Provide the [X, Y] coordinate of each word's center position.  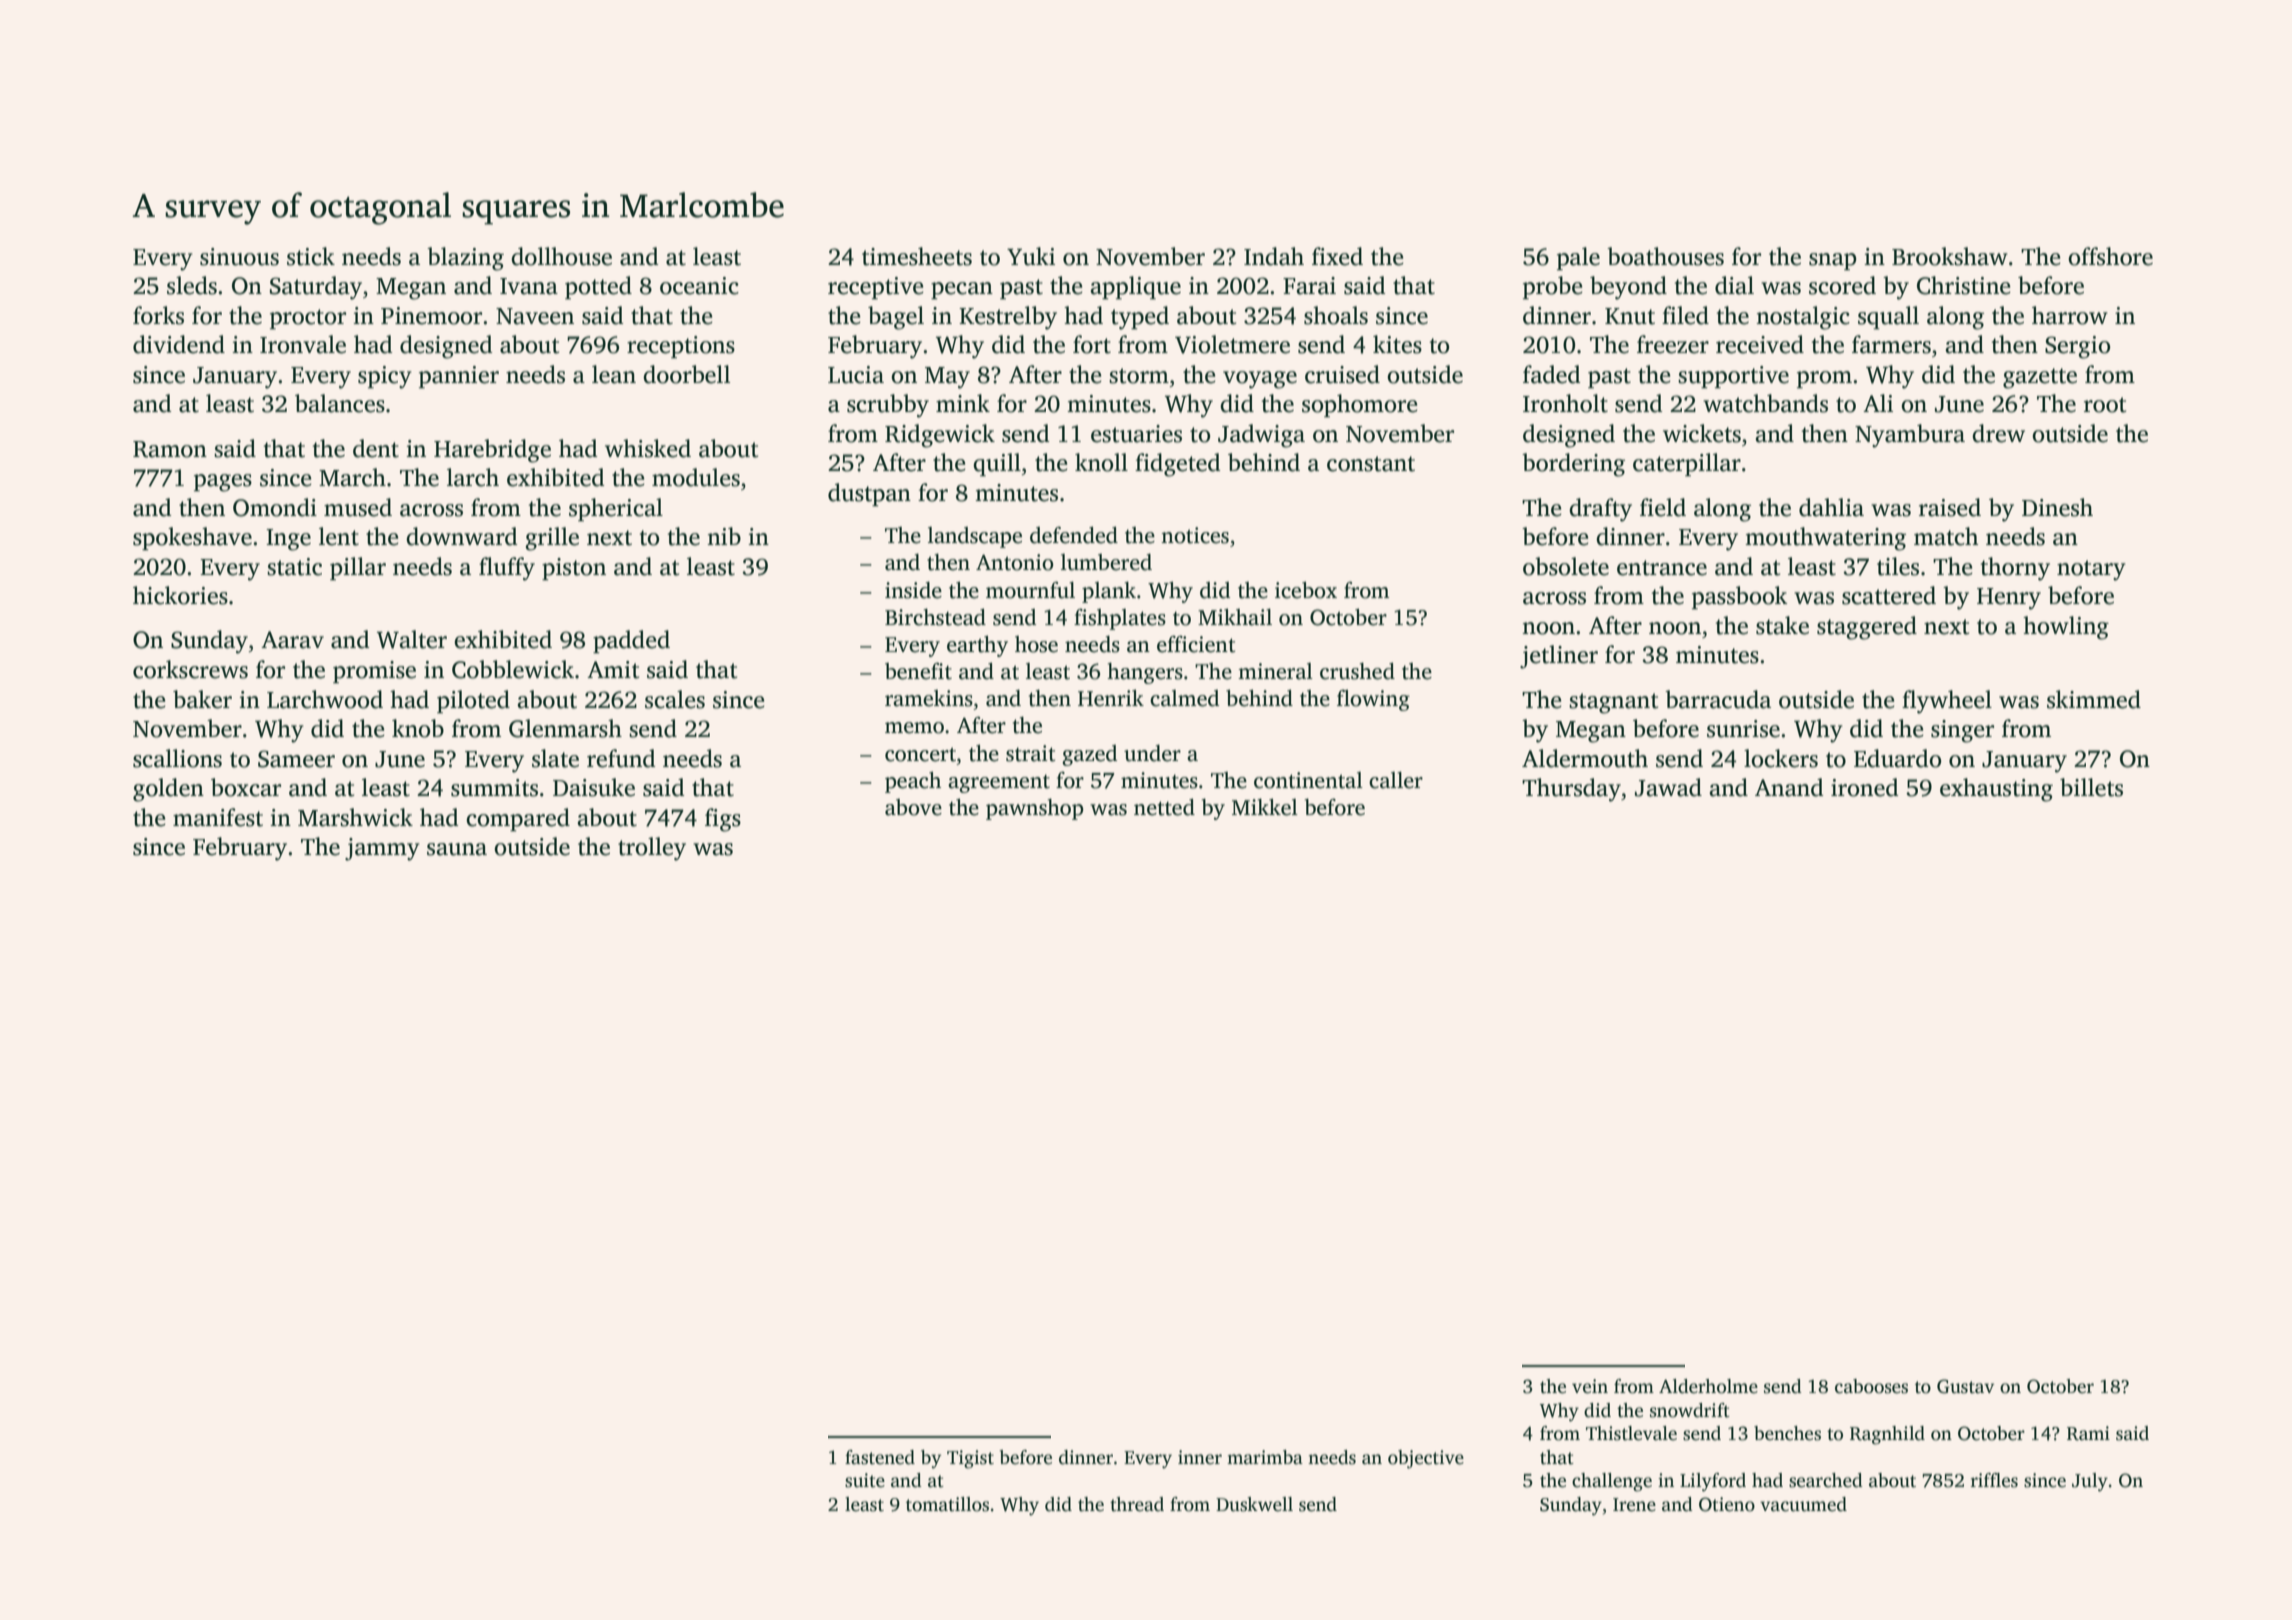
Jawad [1668, 787]
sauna [457, 849]
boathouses [1665, 256]
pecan [962, 290]
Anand [1789, 787]
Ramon [170, 449]
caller [1396, 780]
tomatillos [947, 1504]
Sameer [296, 759]
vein [1590, 1386]
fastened [880, 1457]
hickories [180, 595]
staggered [1867, 628]
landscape [975, 537]
